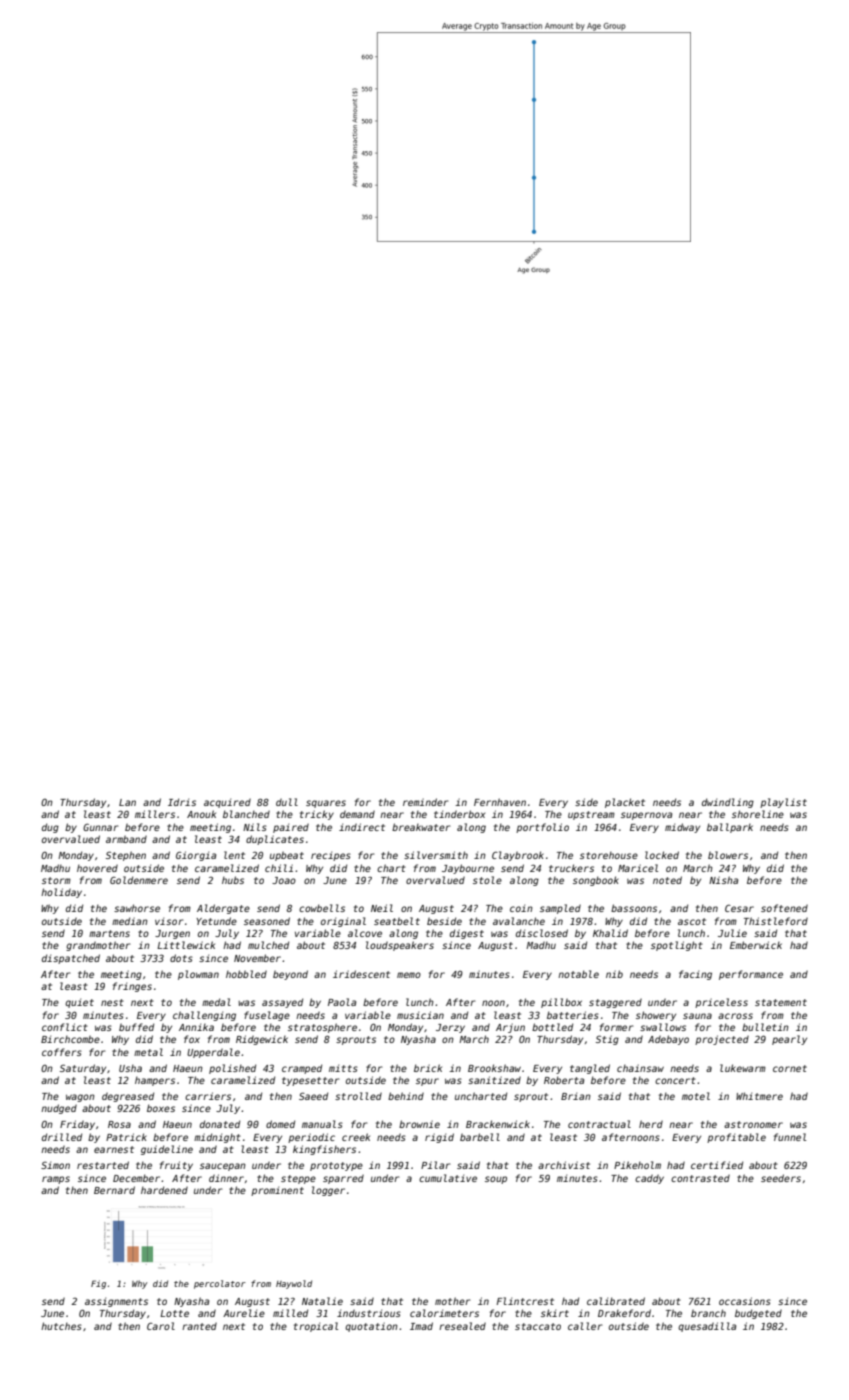 Image resolution: width=849 pixels, height=1400 pixels. I want to click on dug, so click(50, 828).
